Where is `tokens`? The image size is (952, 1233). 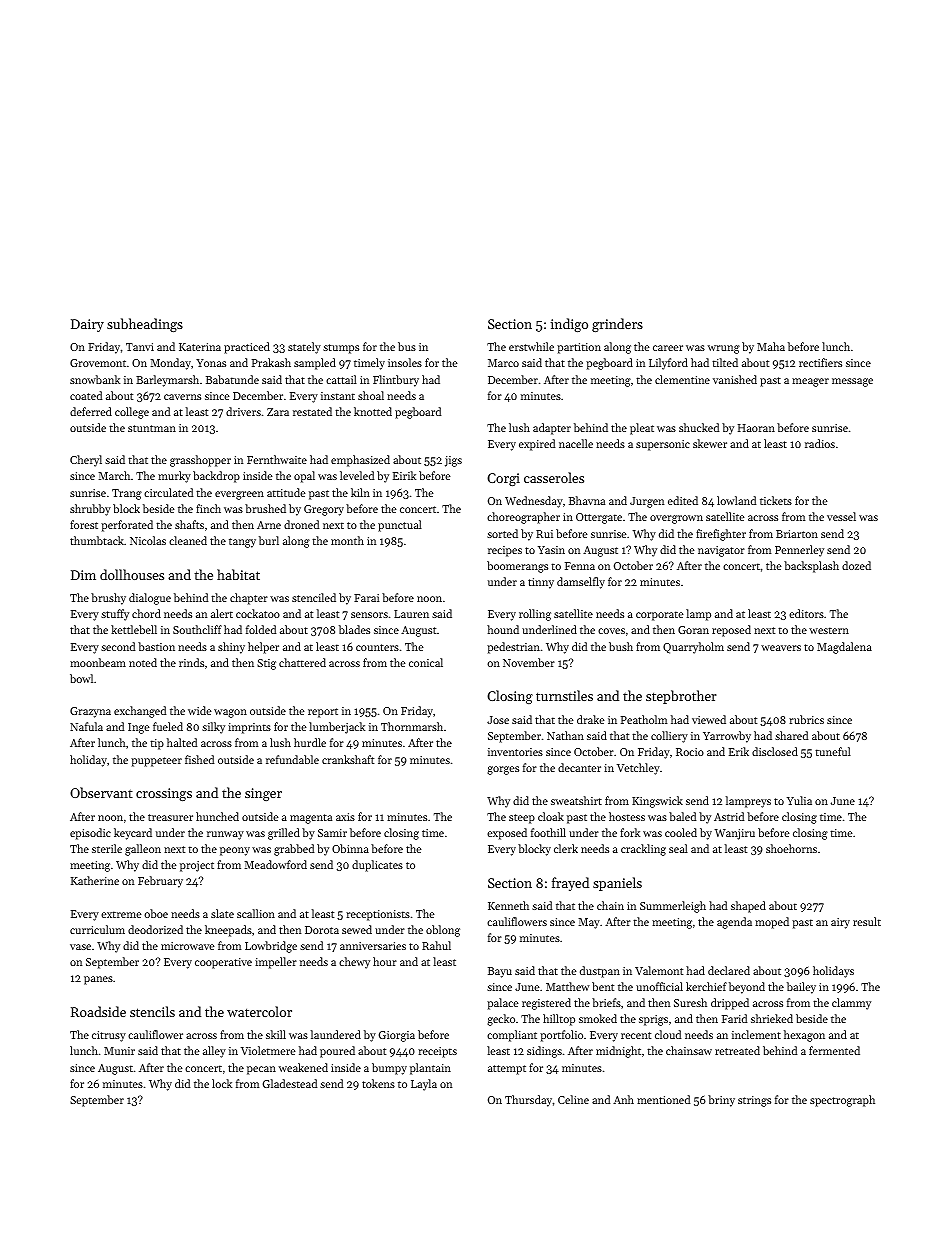 tokens is located at coordinates (378, 1083).
